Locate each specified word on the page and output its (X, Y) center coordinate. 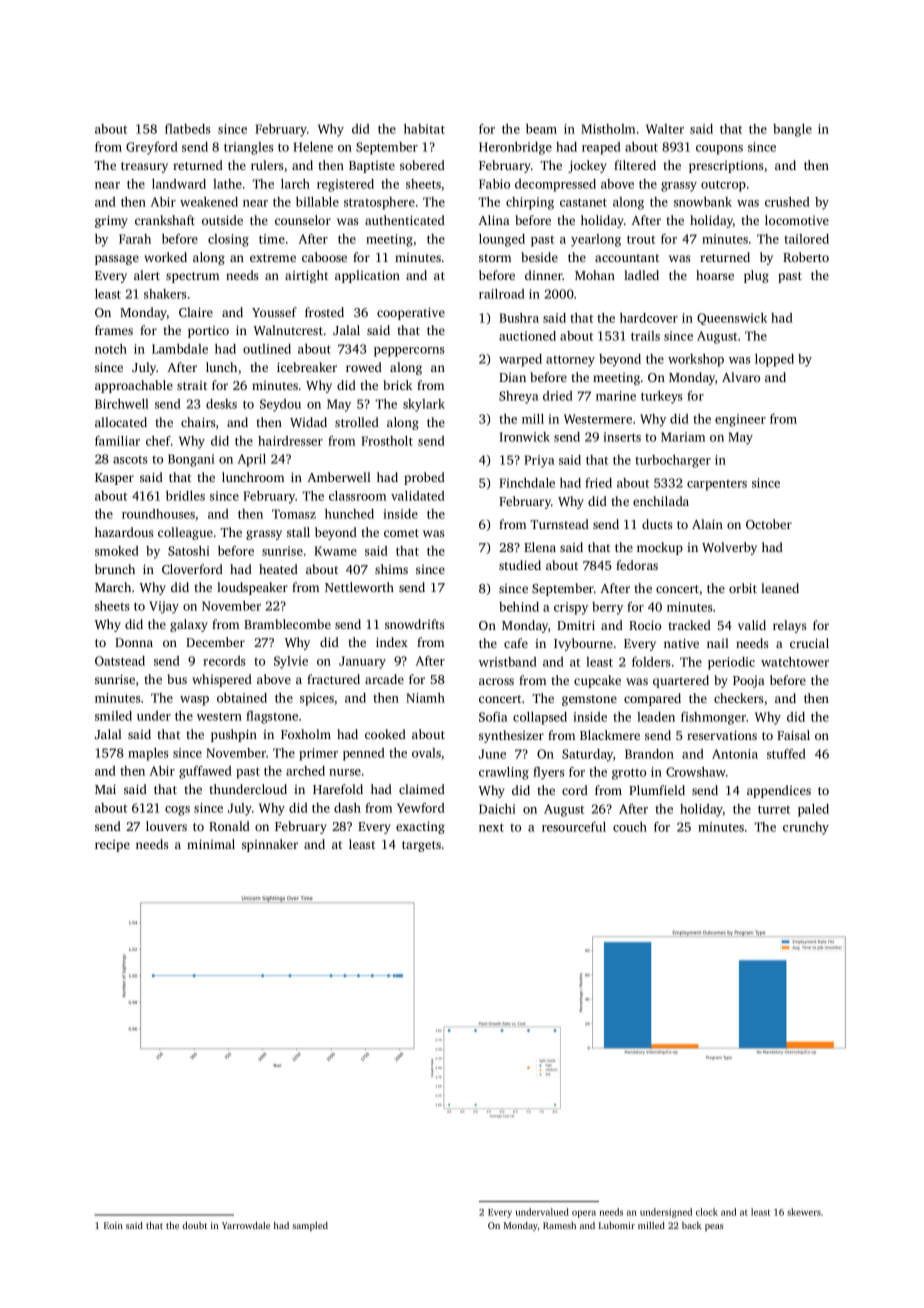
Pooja (749, 682)
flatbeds (188, 129)
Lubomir (617, 1225)
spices (317, 699)
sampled (310, 1226)
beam (541, 129)
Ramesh (559, 1225)
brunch (115, 569)
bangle (792, 130)
